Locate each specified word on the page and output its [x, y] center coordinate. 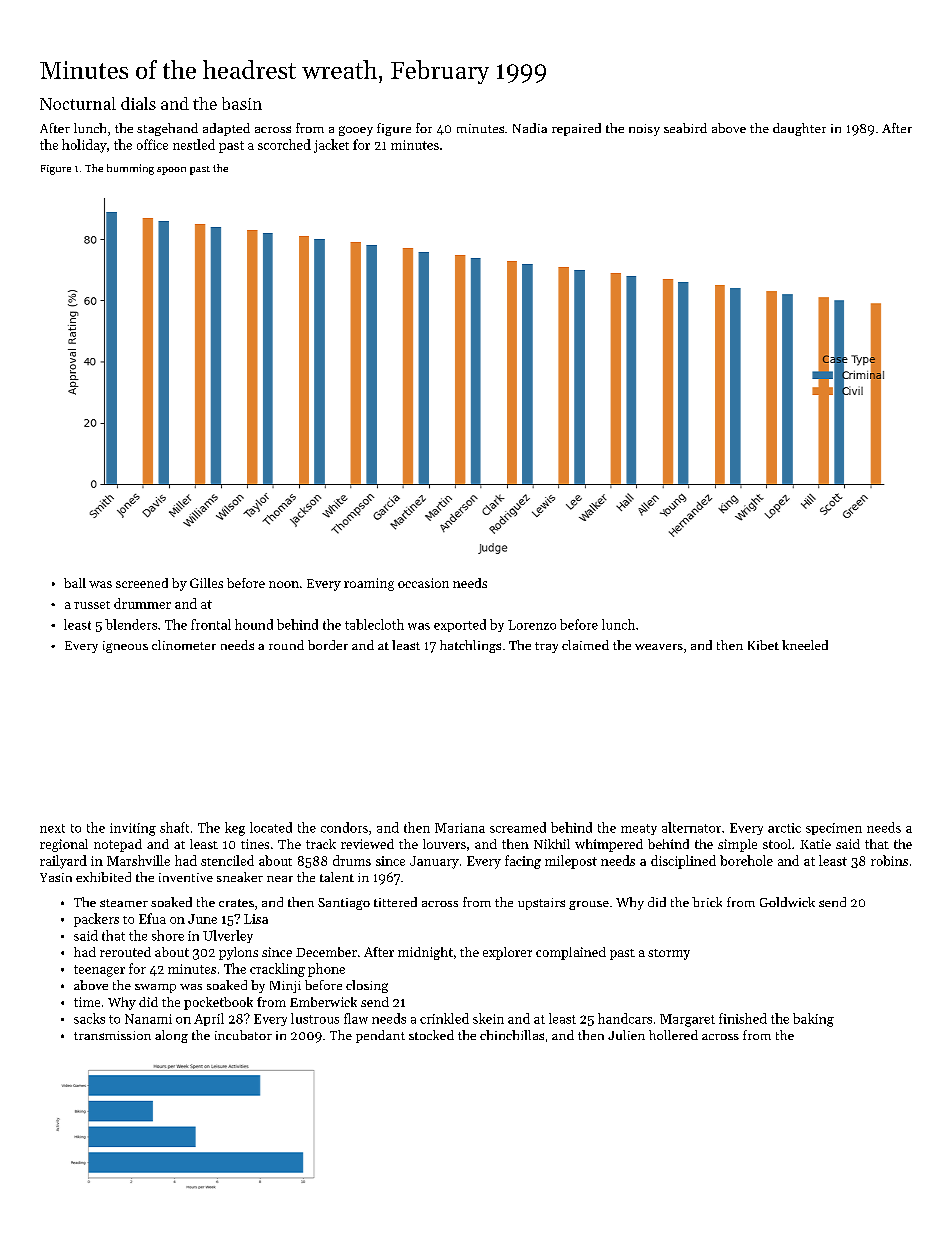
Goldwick [787, 902]
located [271, 827]
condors [344, 827]
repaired [576, 129]
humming [130, 169]
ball [75, 583]
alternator [691, 827]
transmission [112, 1035]
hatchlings [470, 646]
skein [488, 1018]
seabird [685, 128]
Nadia [530, 128]
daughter [799, 129]
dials [138, 103]
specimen [834, 829]
